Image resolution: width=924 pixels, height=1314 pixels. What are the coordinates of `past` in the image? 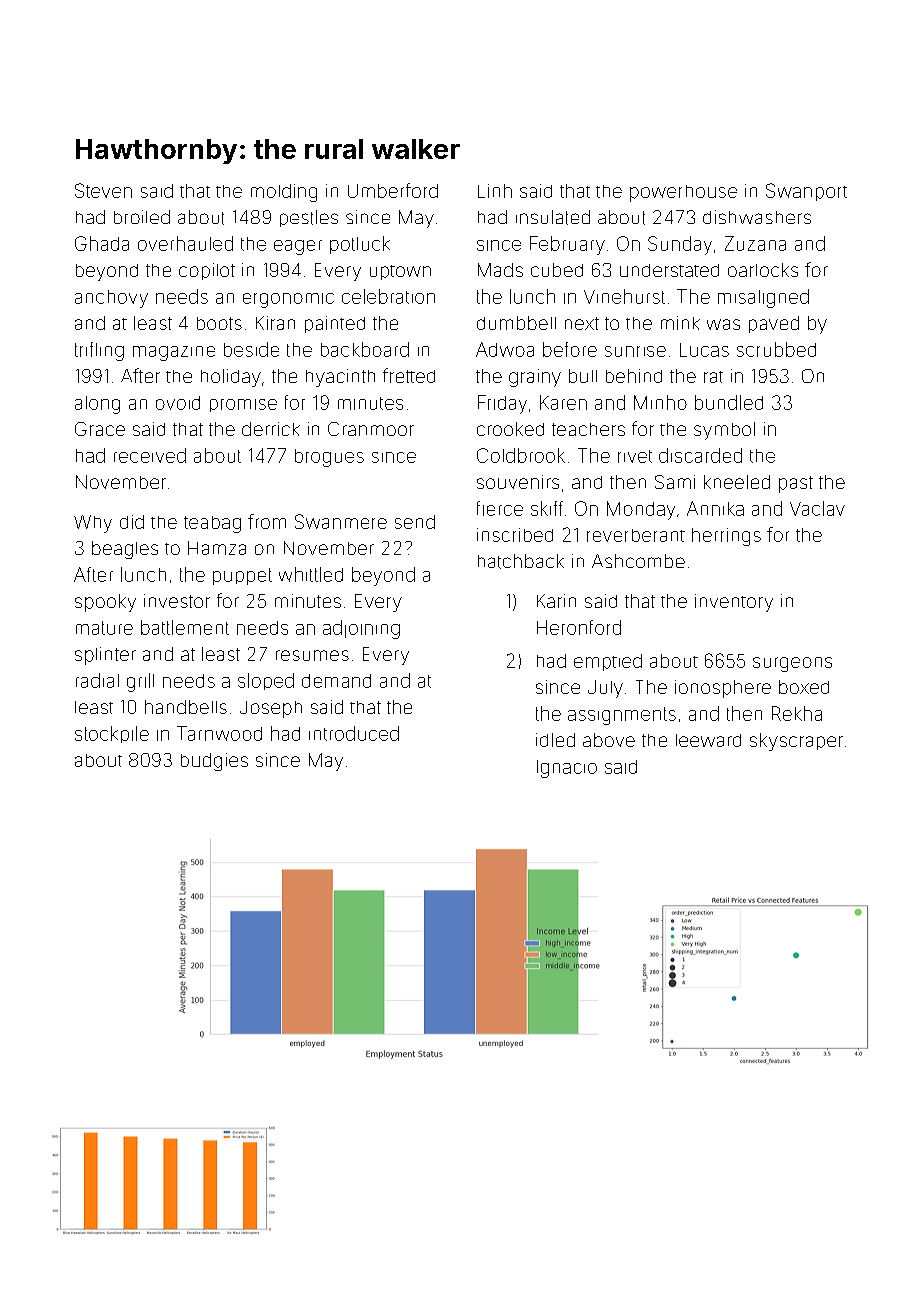 It's located at (796, 484).
